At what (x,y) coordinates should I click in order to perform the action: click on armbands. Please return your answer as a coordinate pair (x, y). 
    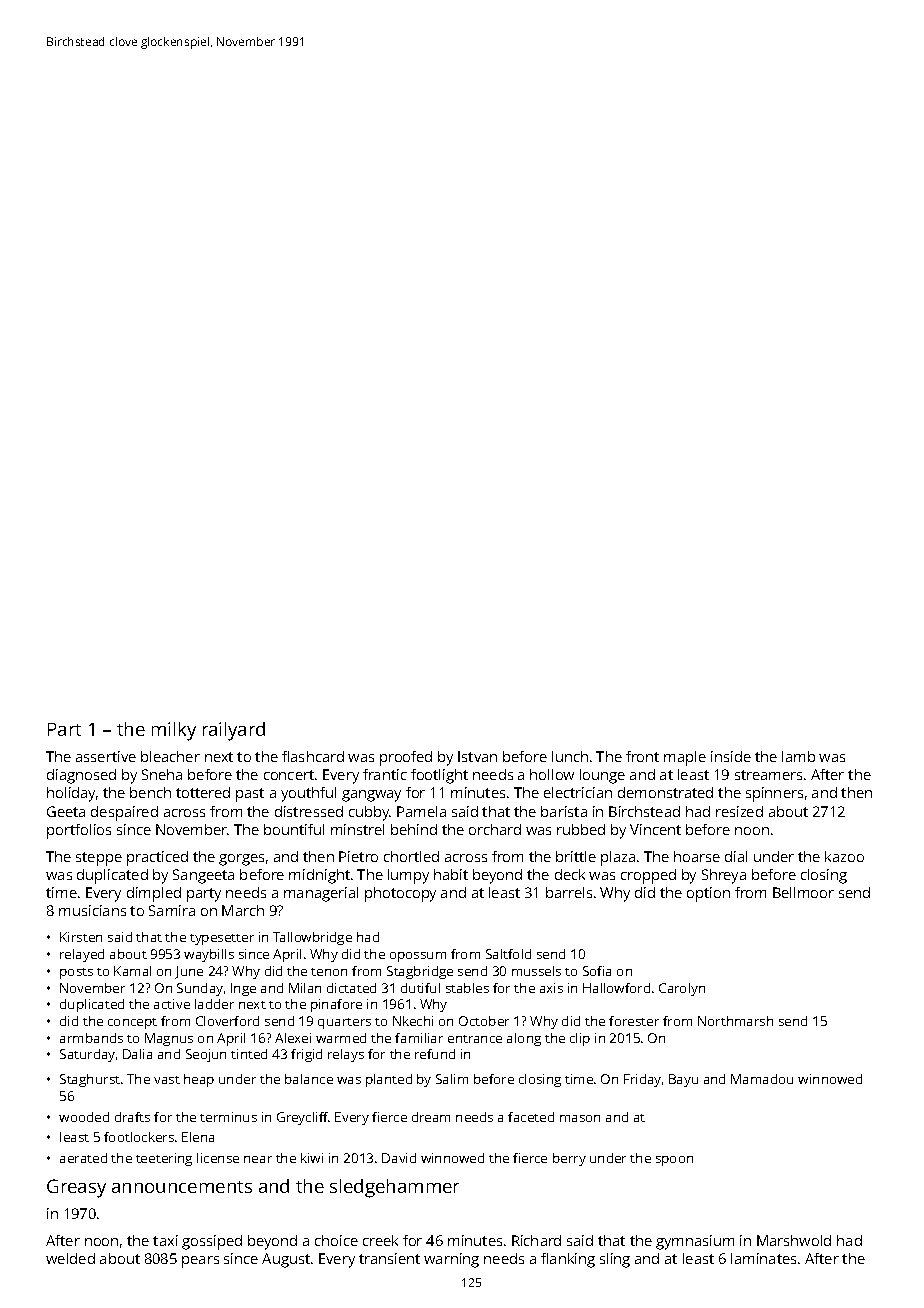
    Looking at the image, I should click on (91, 1038).
